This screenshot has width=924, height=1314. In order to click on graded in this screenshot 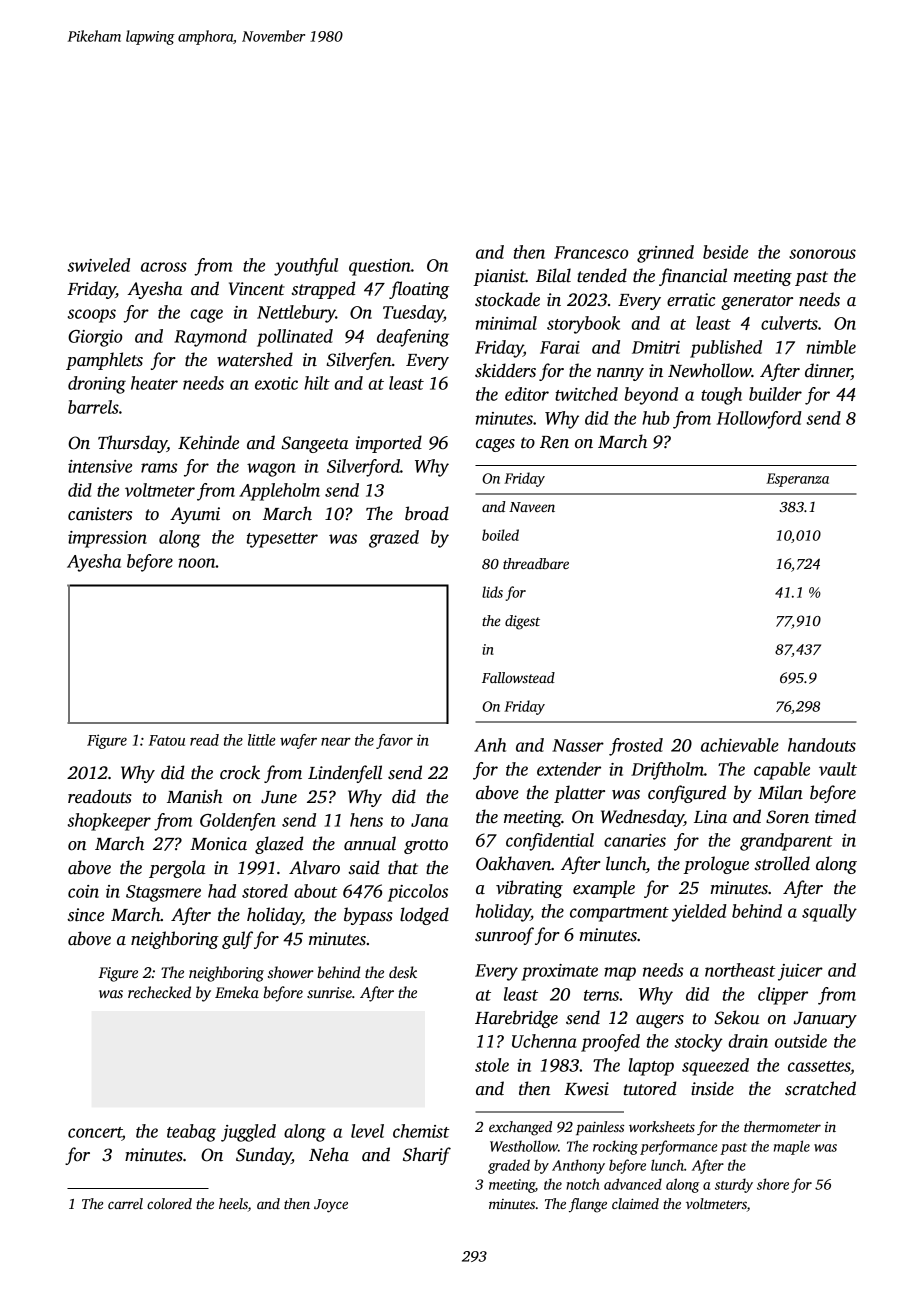, I will do `click(509, 1166)`.
